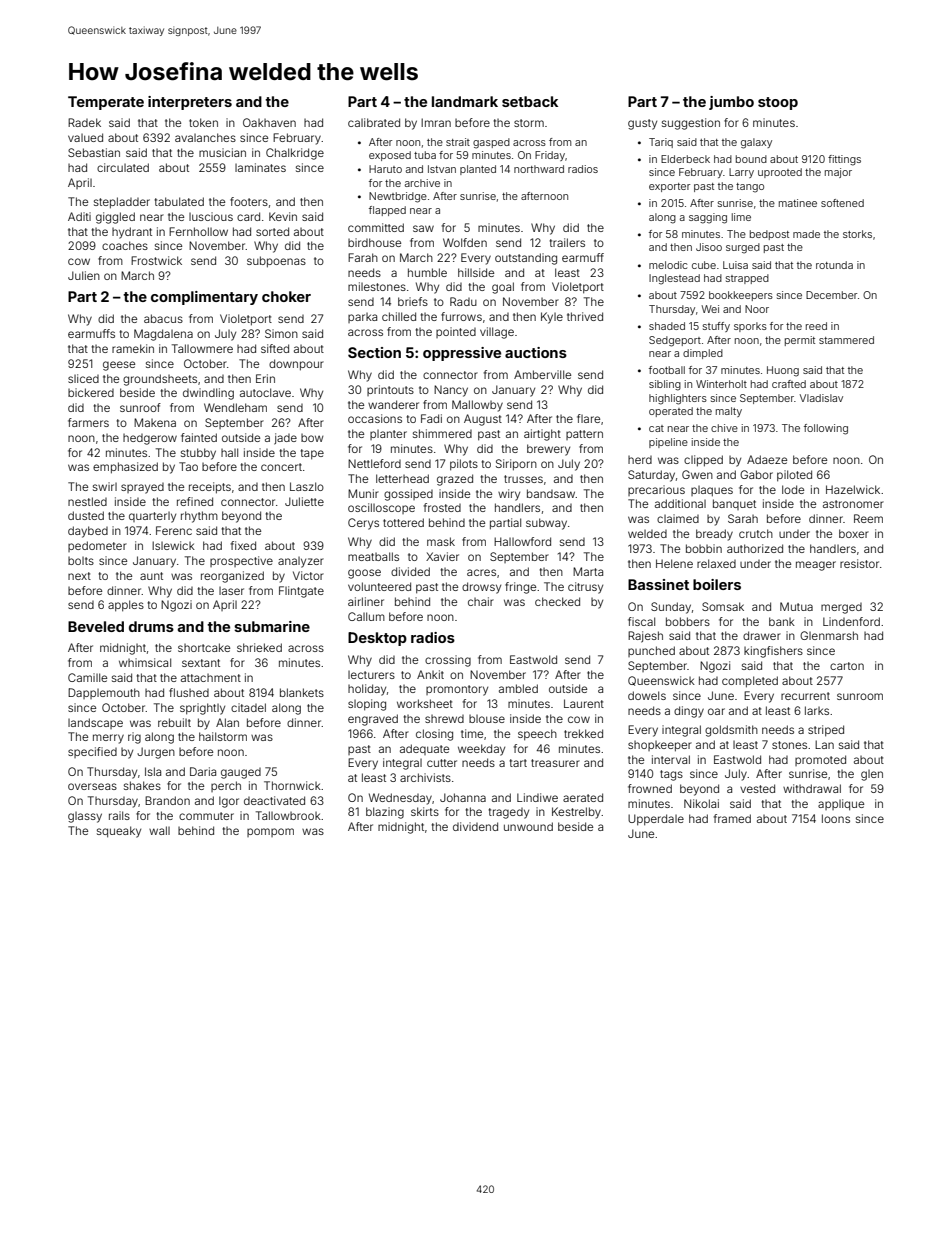 This screenshot has width=952, height=1233. What do you see at coordinates (288, 815) in the screenshot?
I see `Tallowbrook` at bounding box center [288, 815].
